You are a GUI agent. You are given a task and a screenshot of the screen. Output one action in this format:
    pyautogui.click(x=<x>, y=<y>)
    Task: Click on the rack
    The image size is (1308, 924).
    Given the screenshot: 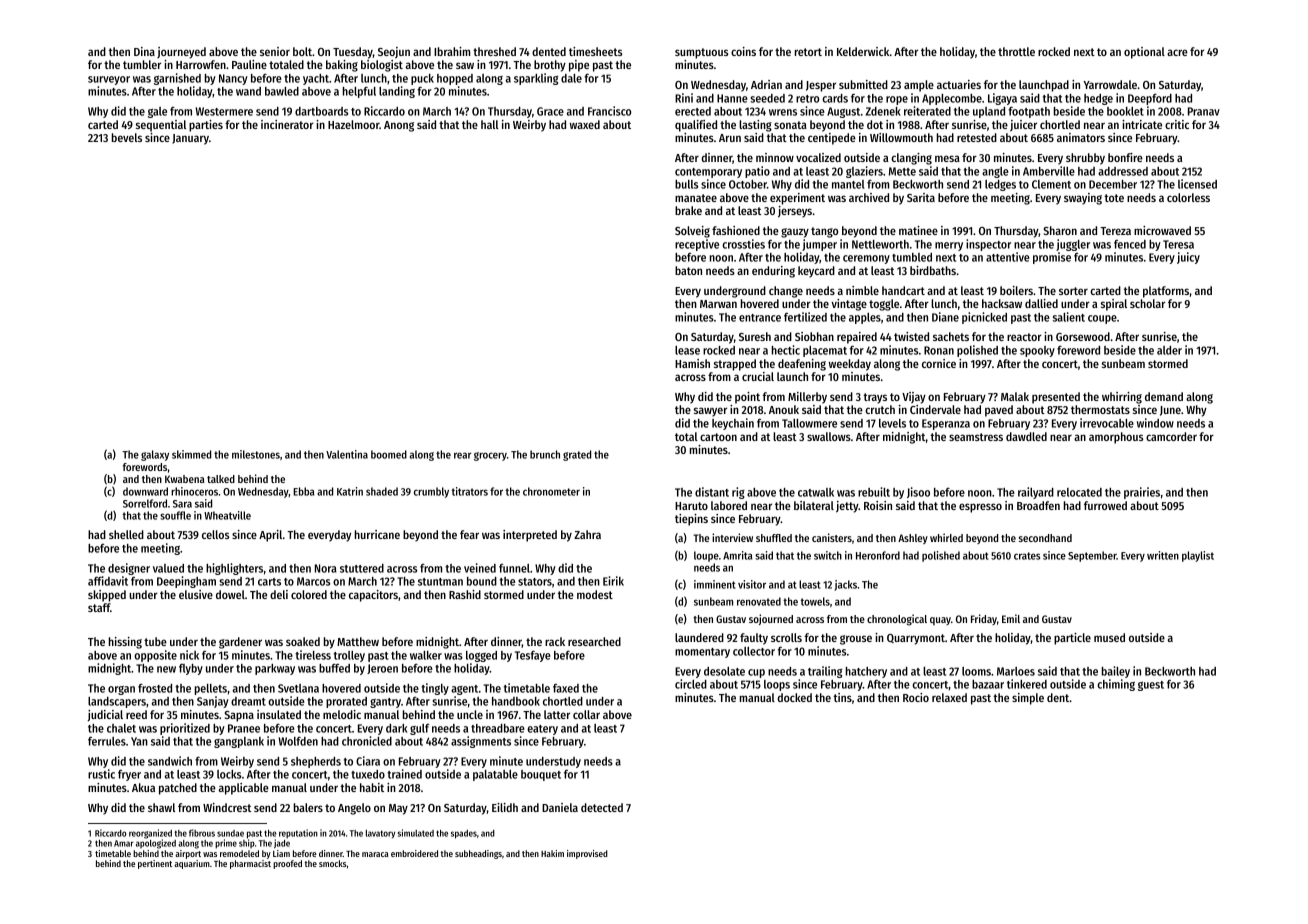 What is the action you would take?
    pyautogui.click(x=555, y=641)
